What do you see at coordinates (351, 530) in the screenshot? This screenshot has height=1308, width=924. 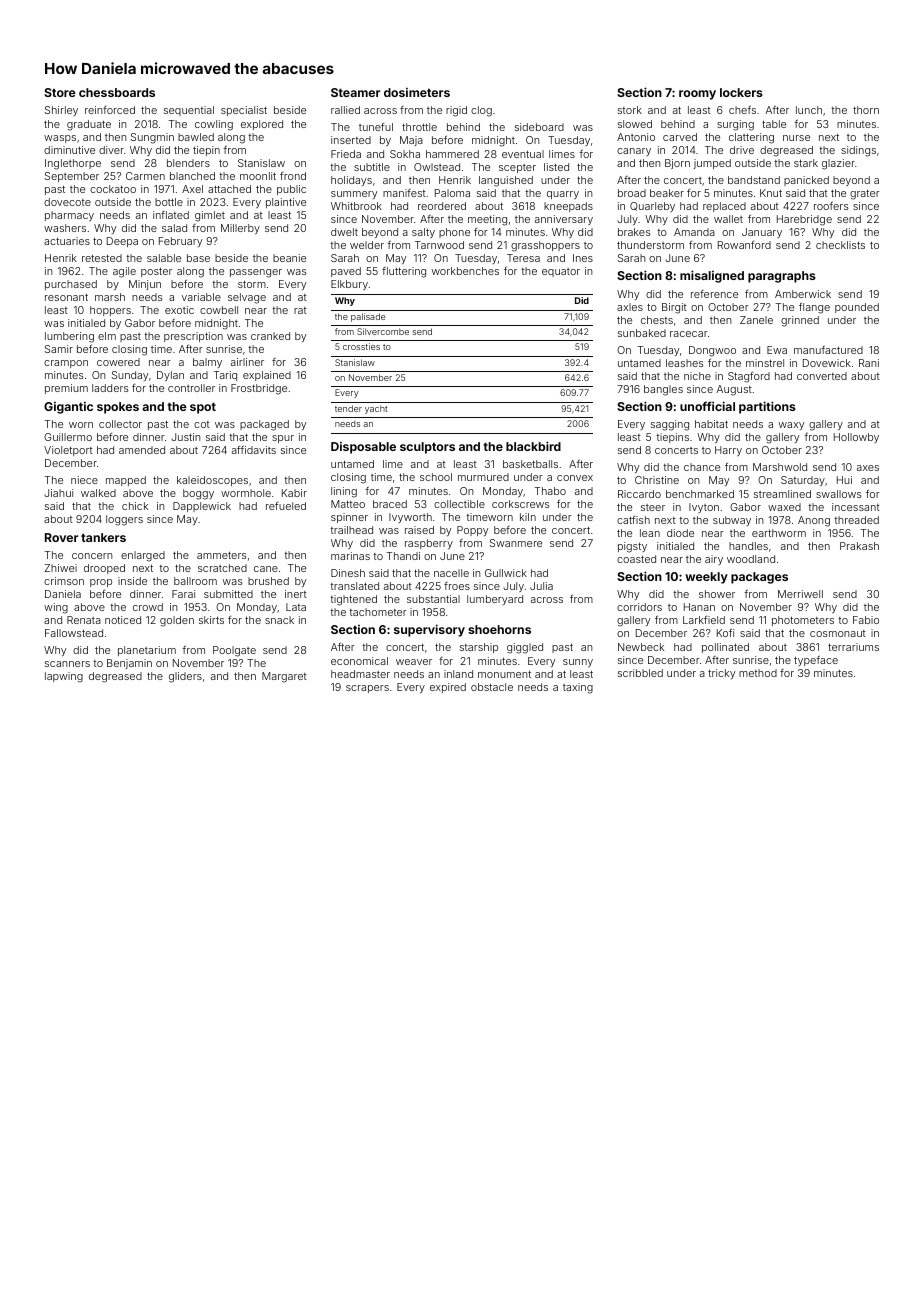 I see `trailhead` at bounding box center [351, 530].
